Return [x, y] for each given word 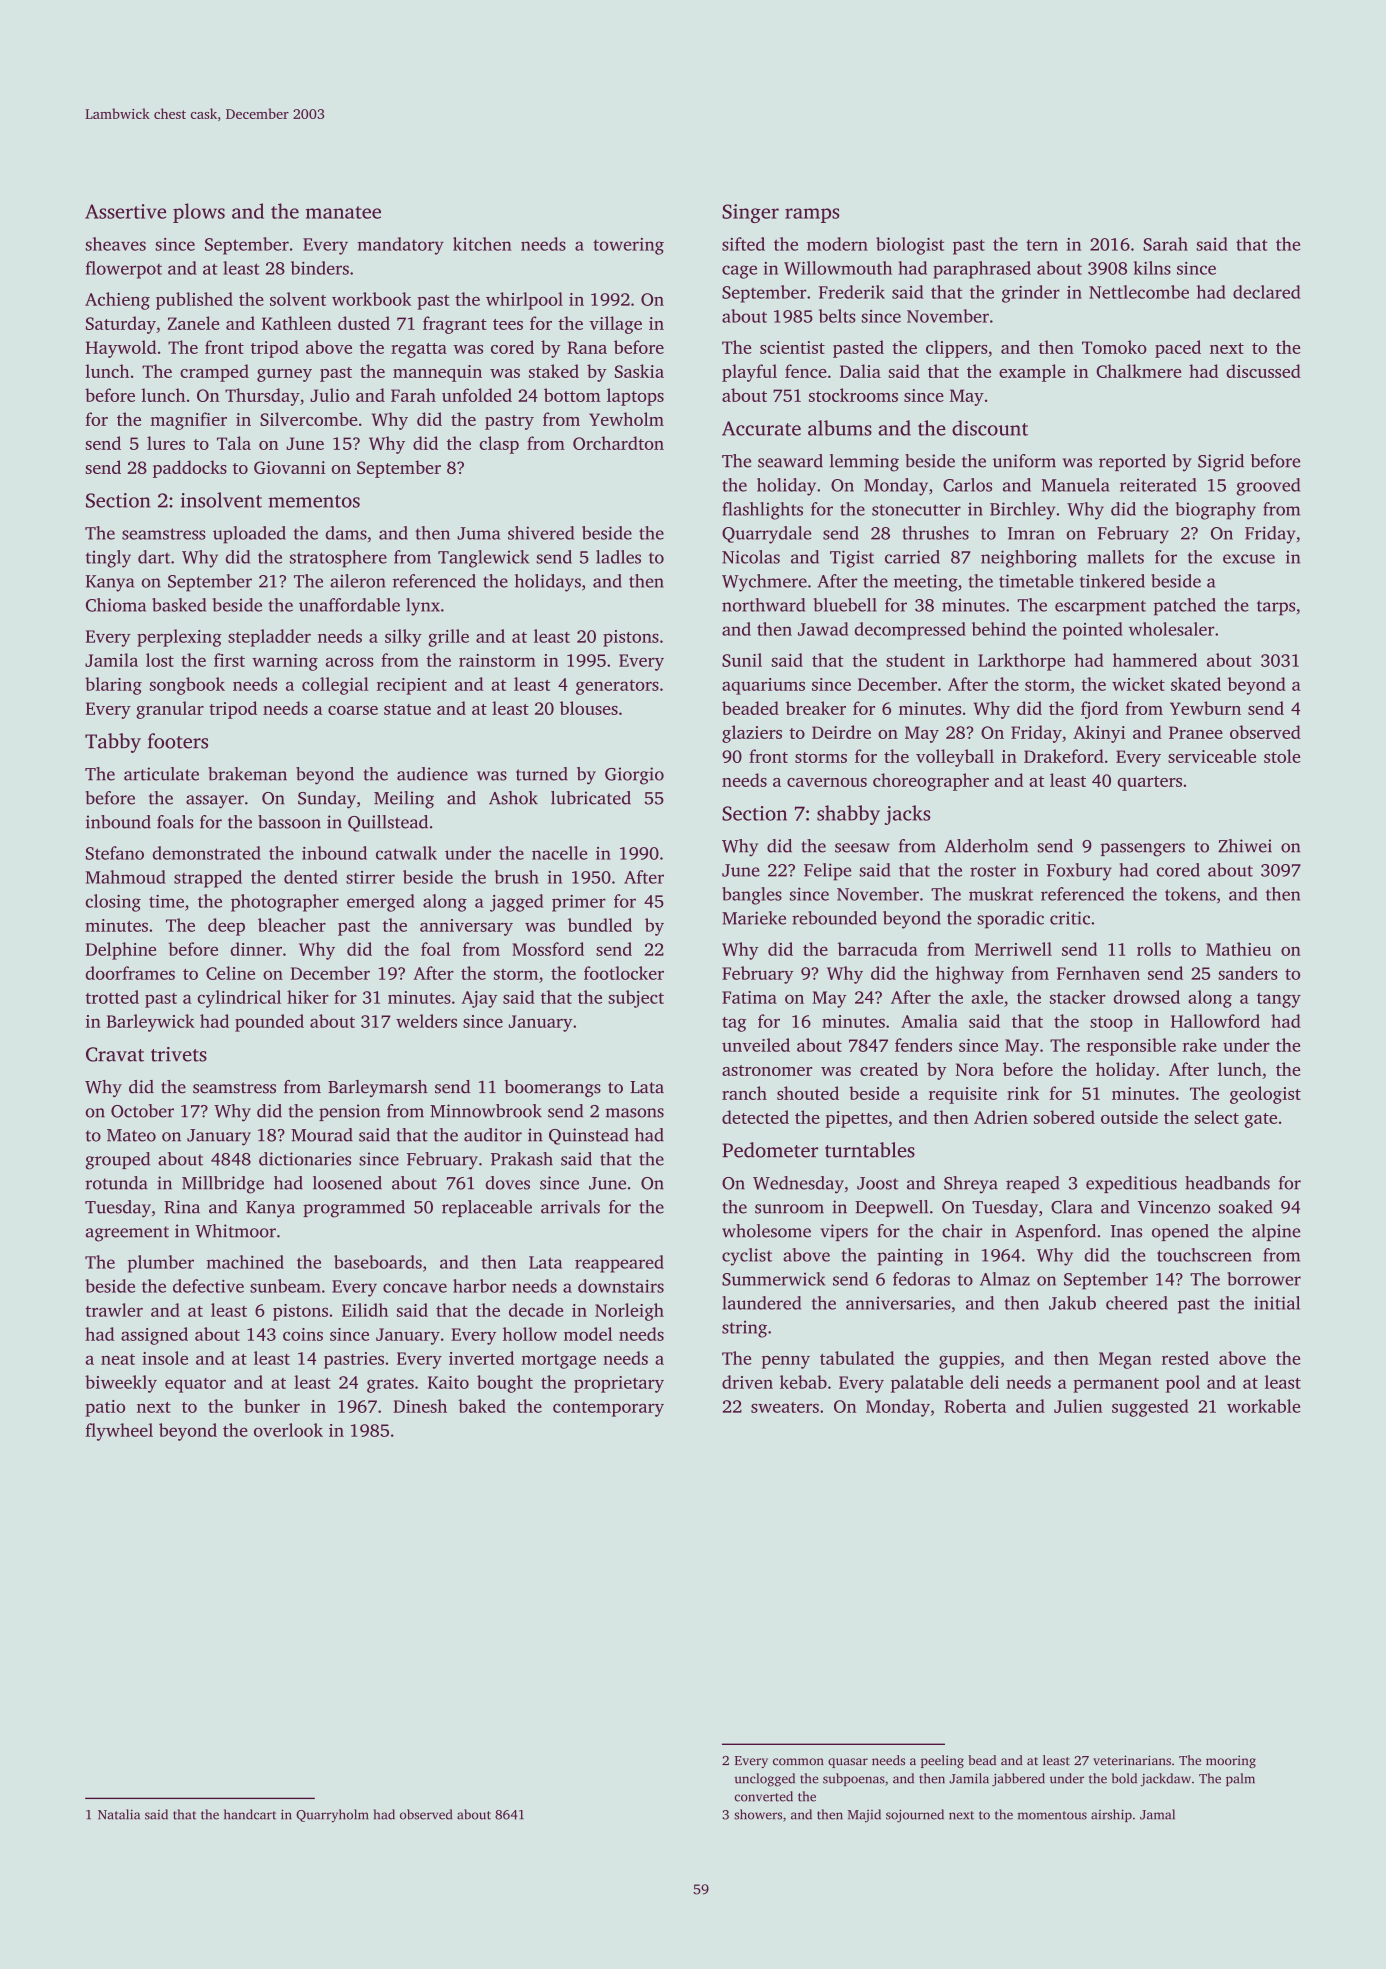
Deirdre [841, 732]
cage [739, 272]
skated [1196, 684]
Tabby [113, 743]
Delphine [121, 951]
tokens [1190, 894]
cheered [1137, 1303]
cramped [214, 373]
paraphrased [982, 270]
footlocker [624, 973]
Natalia [119, 1814]
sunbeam [285, 1286]
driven [747, 1382]
